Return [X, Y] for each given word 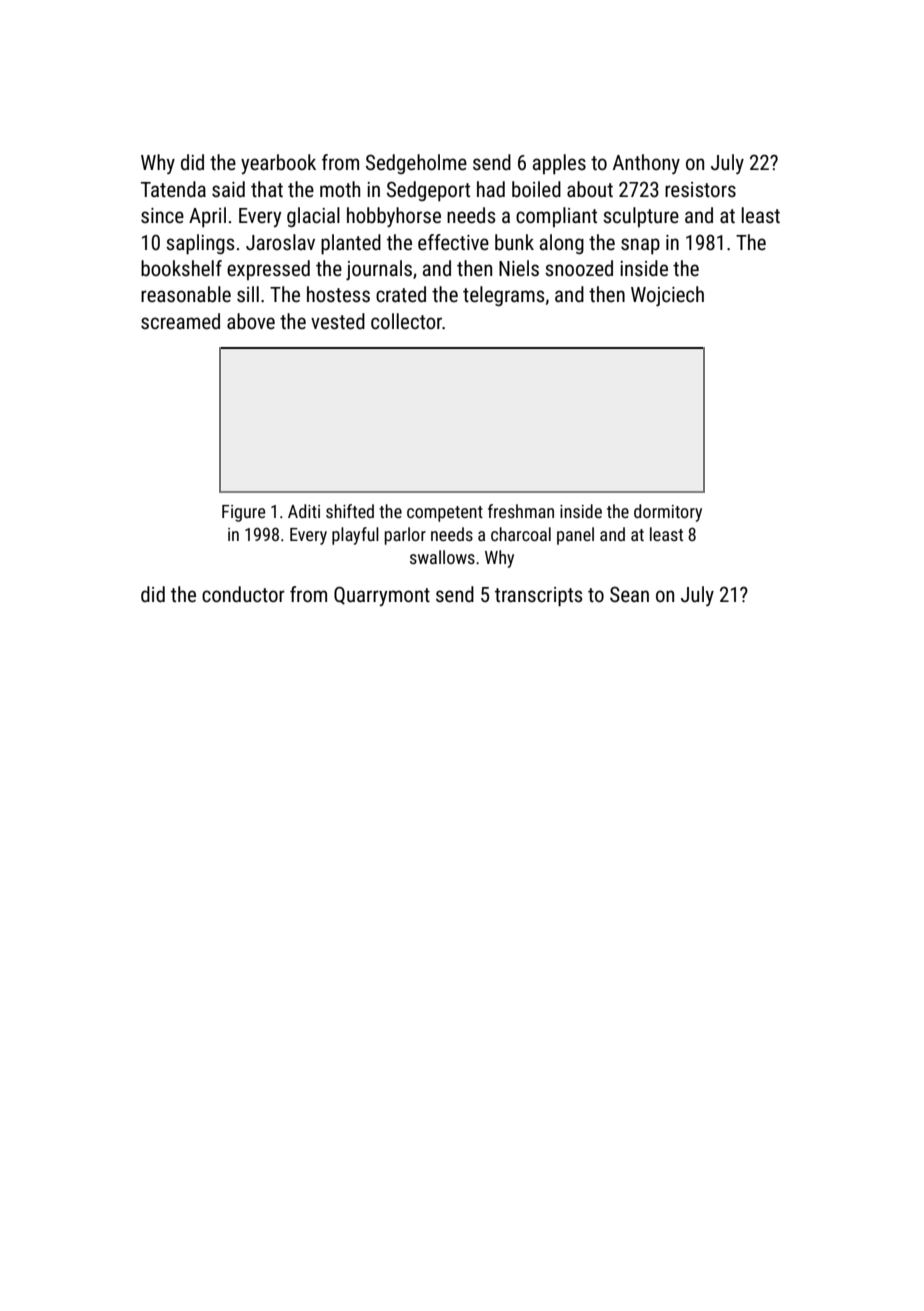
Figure [243, 513]
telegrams [503, 296]
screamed [180, 321]
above [251, 321]
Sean [629, 594]
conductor [243, 594]
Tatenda [173, 189]
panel [575, 536]
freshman [521, 511]
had [491, 189]
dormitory [668, 513]
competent [445, 514]
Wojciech [667, 296]
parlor [405, 536]
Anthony [646, 164]
